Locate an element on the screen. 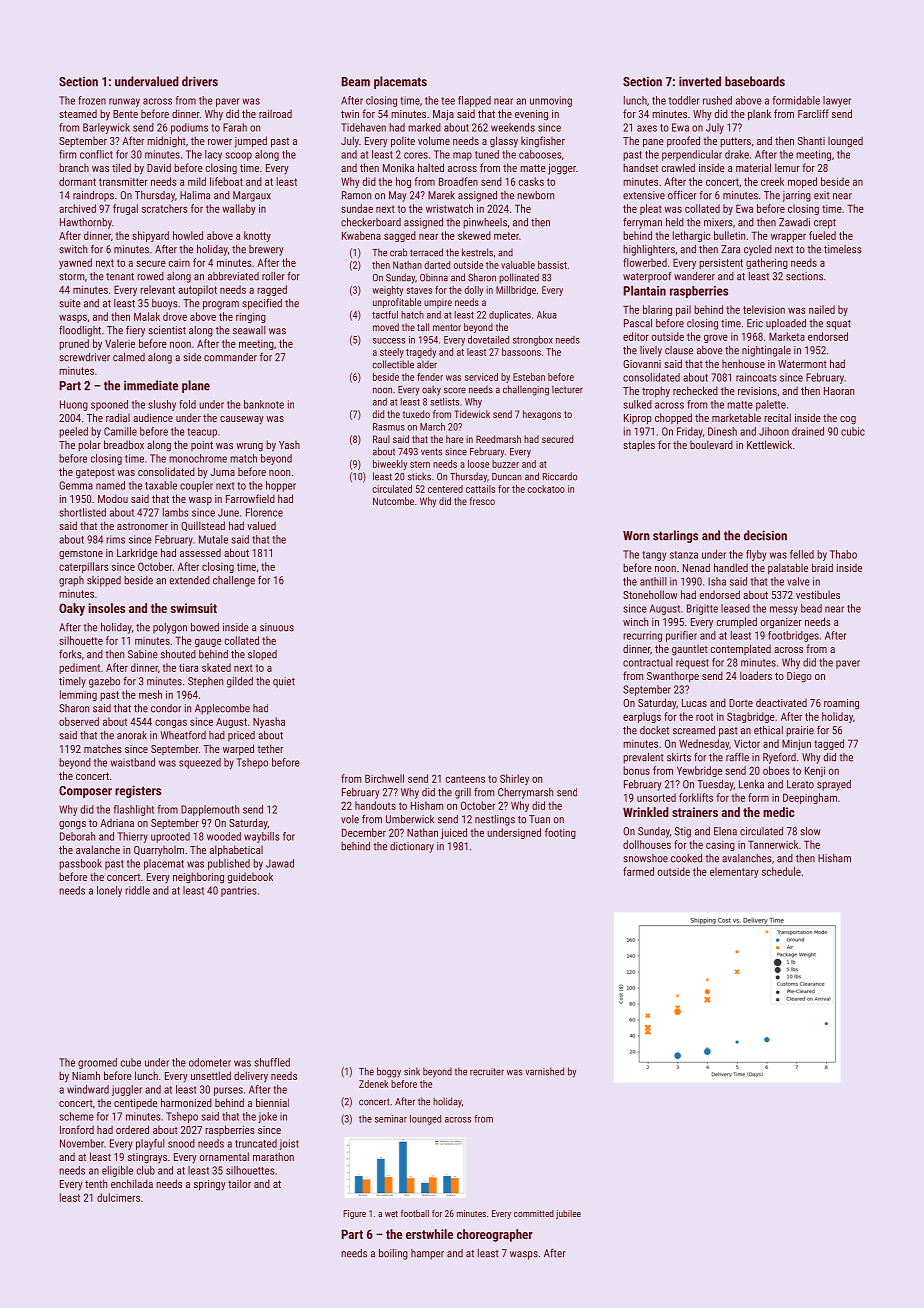 This screenshot has height=1308, width=924. Duncan is located at coordinates (507, 477).
